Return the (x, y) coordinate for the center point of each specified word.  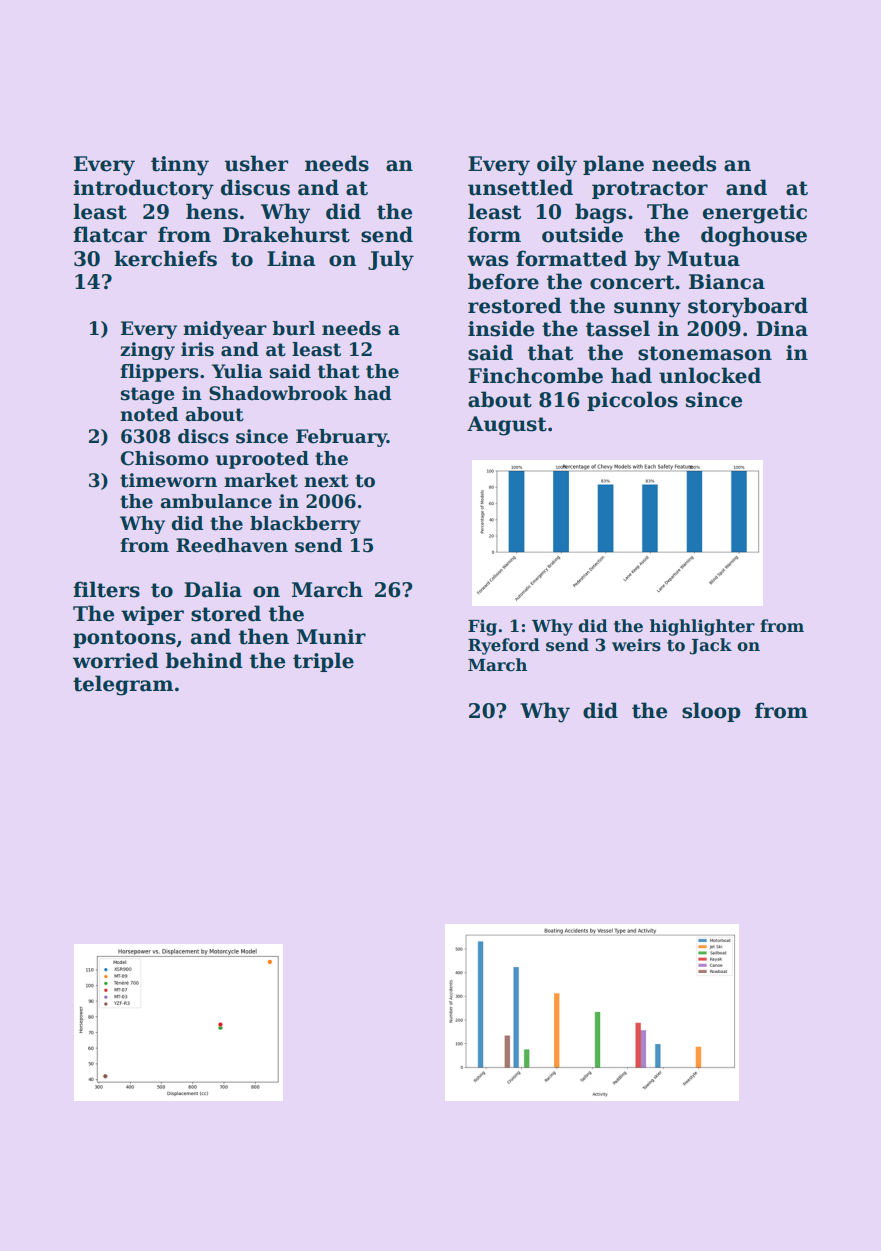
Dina (782, 329)
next (326, 481)
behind (204, 660)
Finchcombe (535, 375)
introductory (143, 189)
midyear (225, 330)
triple (323, 662)
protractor (650, 190)
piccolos (632, 401)
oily (557, 165)
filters (106, 589)
